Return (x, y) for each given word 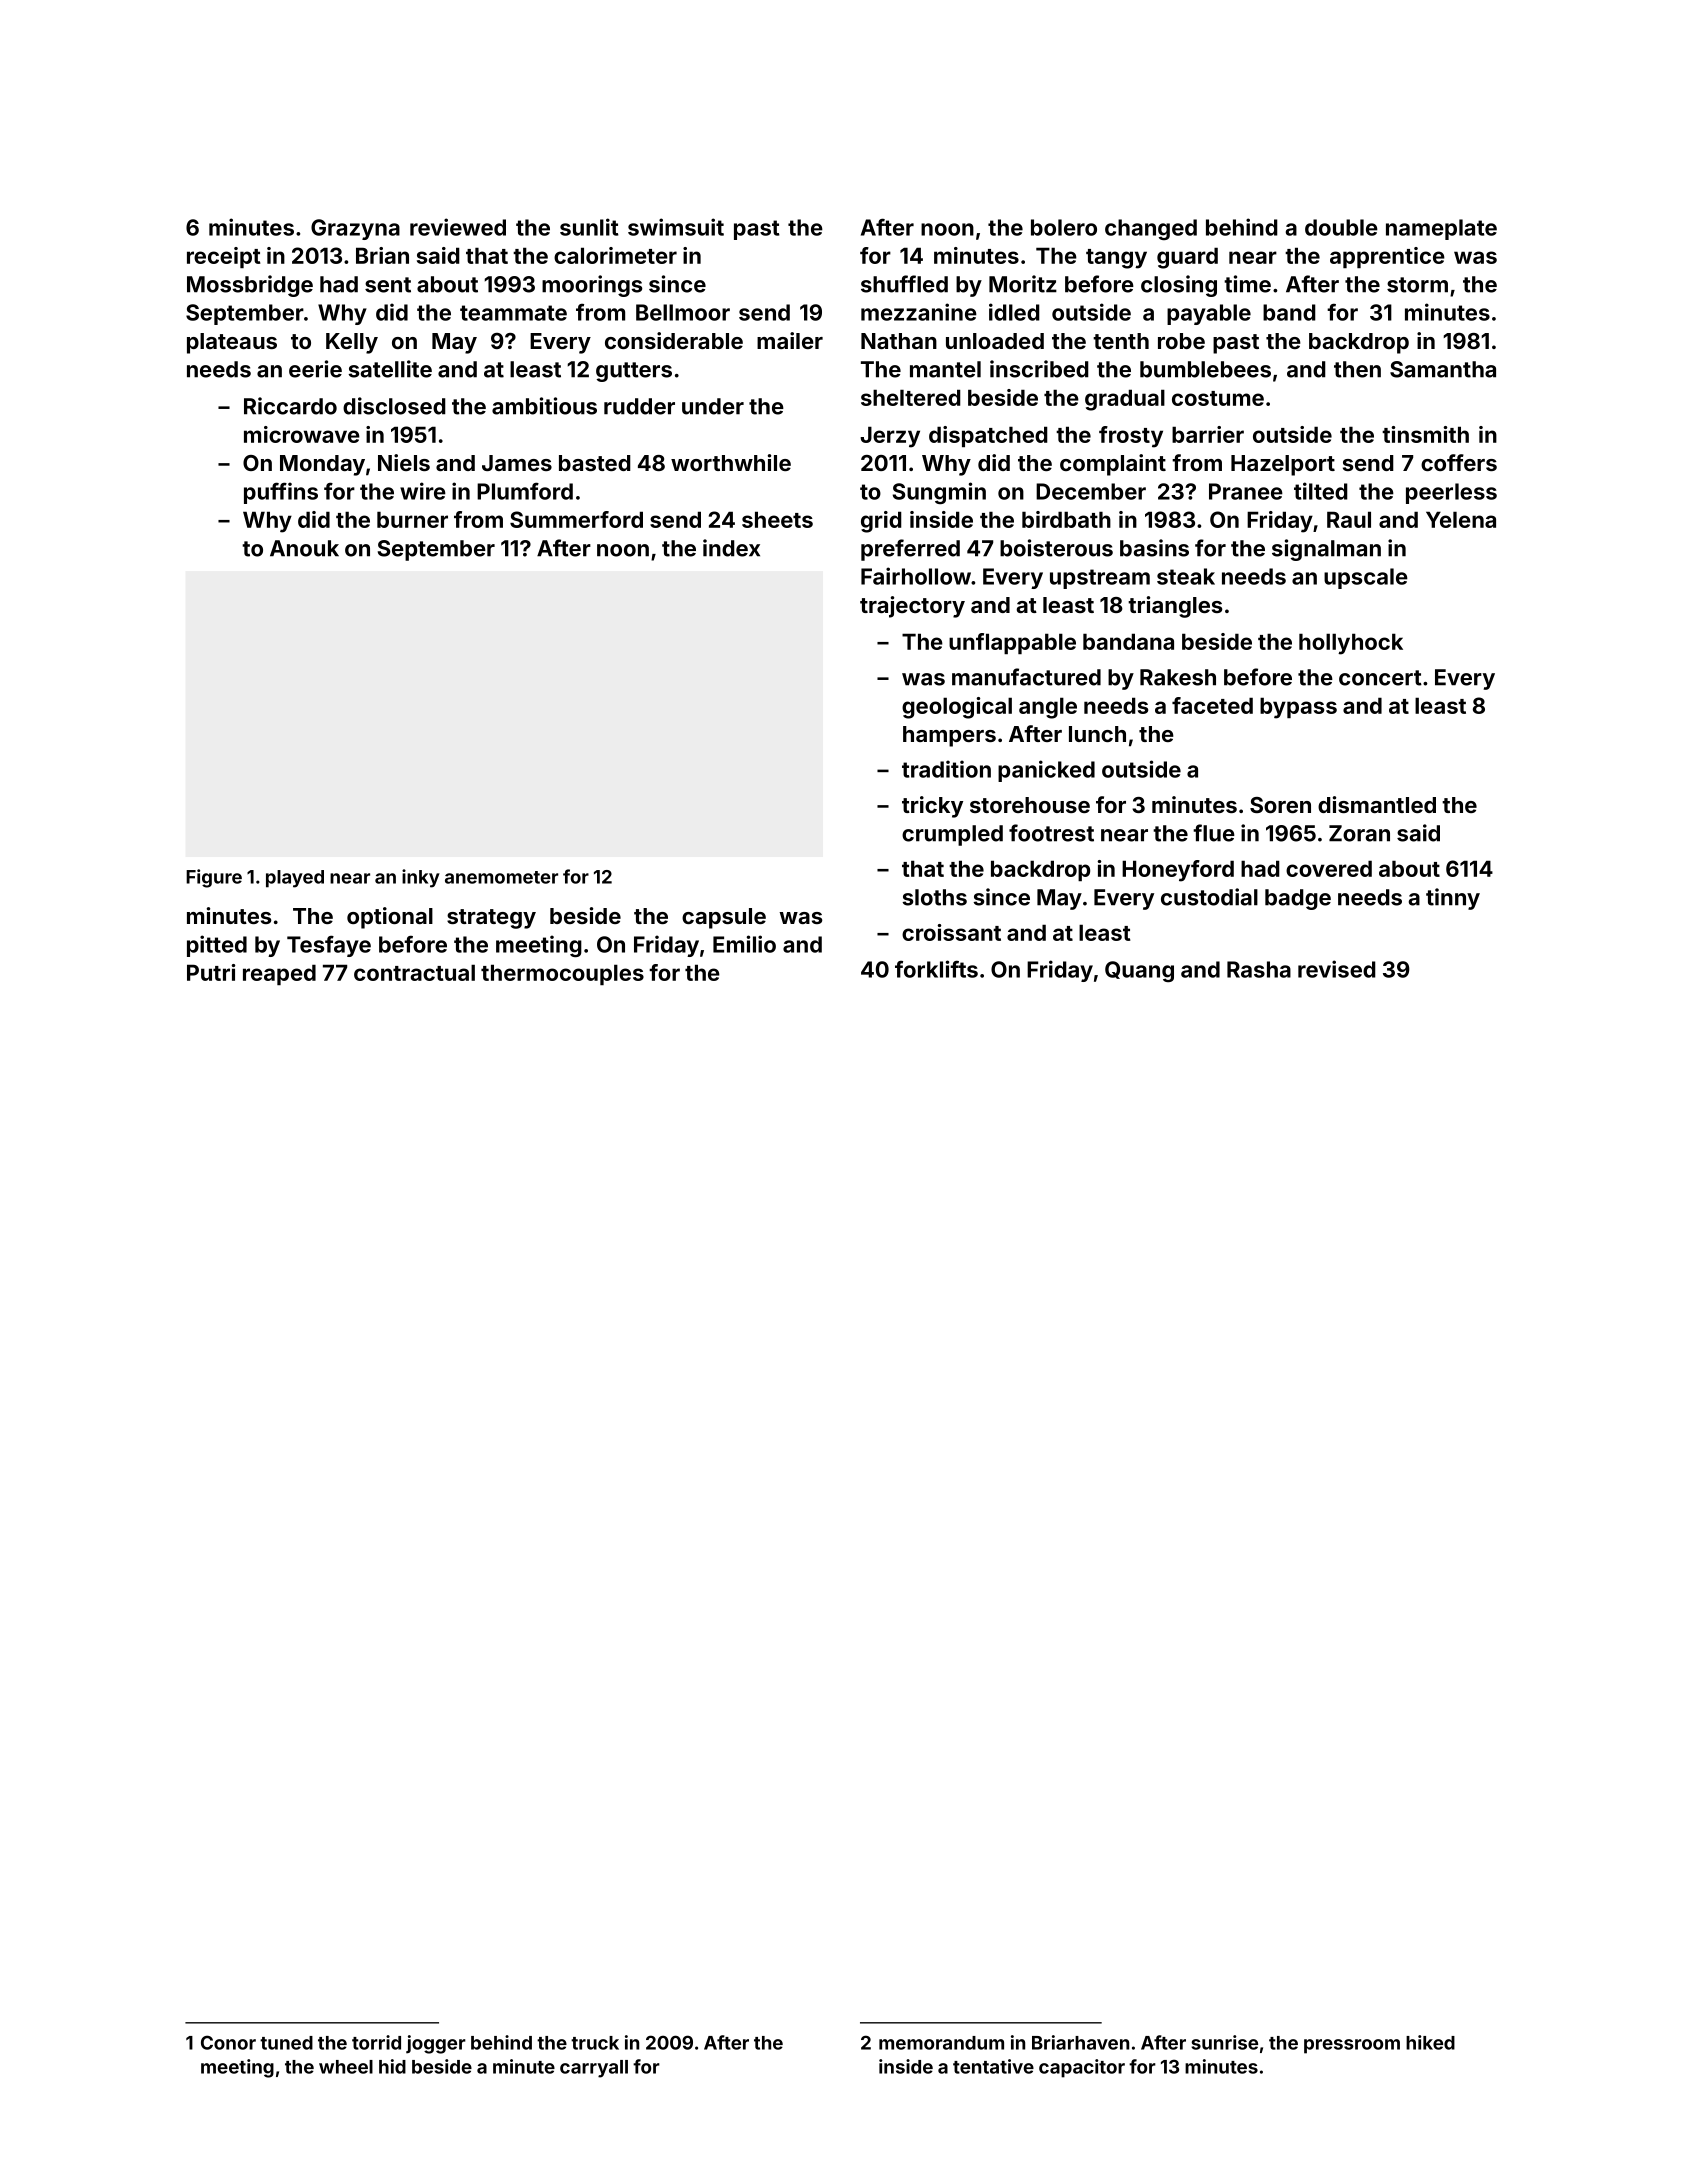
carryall (594, 2069)
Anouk (304, 548)
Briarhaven (1080, 2042)
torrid (376, 2042)
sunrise (1224, 2042)
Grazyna (355, 229)
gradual (1125, 400)
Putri (211, 972)
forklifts (936, 969)
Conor (228, 2042)
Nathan (899, 341)
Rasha (1259, 969)
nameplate (1441, 229)
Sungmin (939, 493)
